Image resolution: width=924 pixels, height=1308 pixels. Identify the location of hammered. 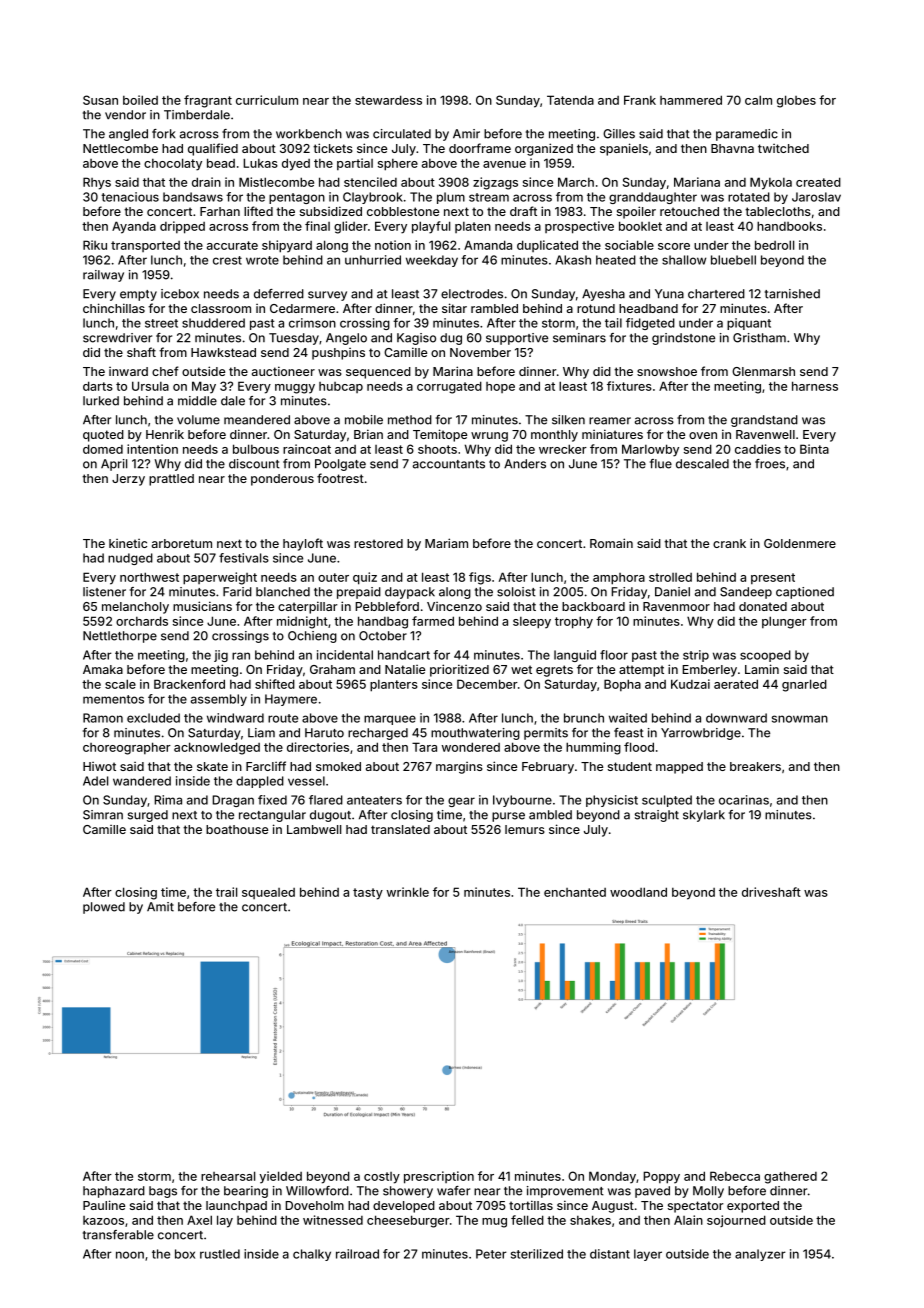
(691, 100).
